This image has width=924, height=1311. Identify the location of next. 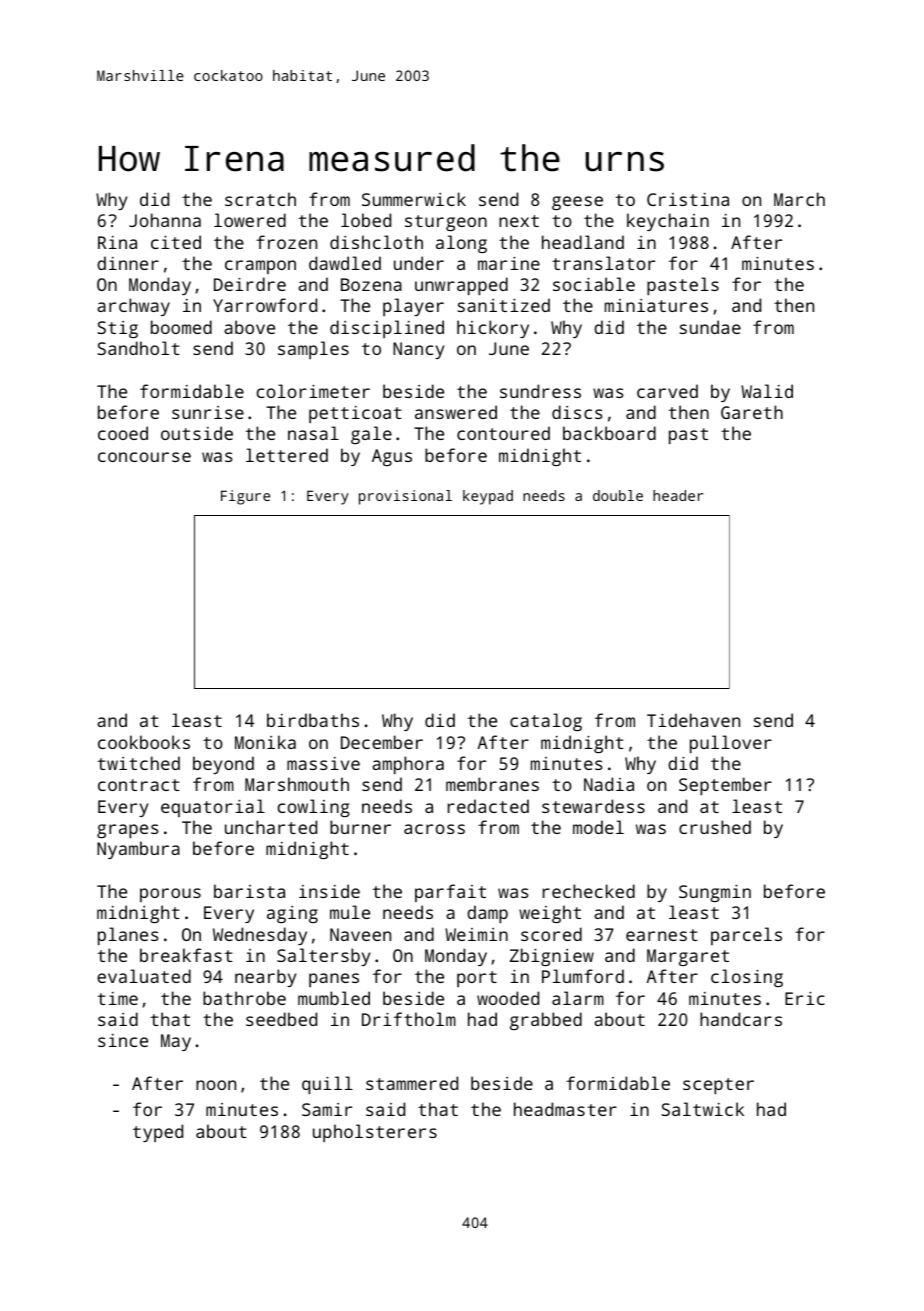
(519, 221).
